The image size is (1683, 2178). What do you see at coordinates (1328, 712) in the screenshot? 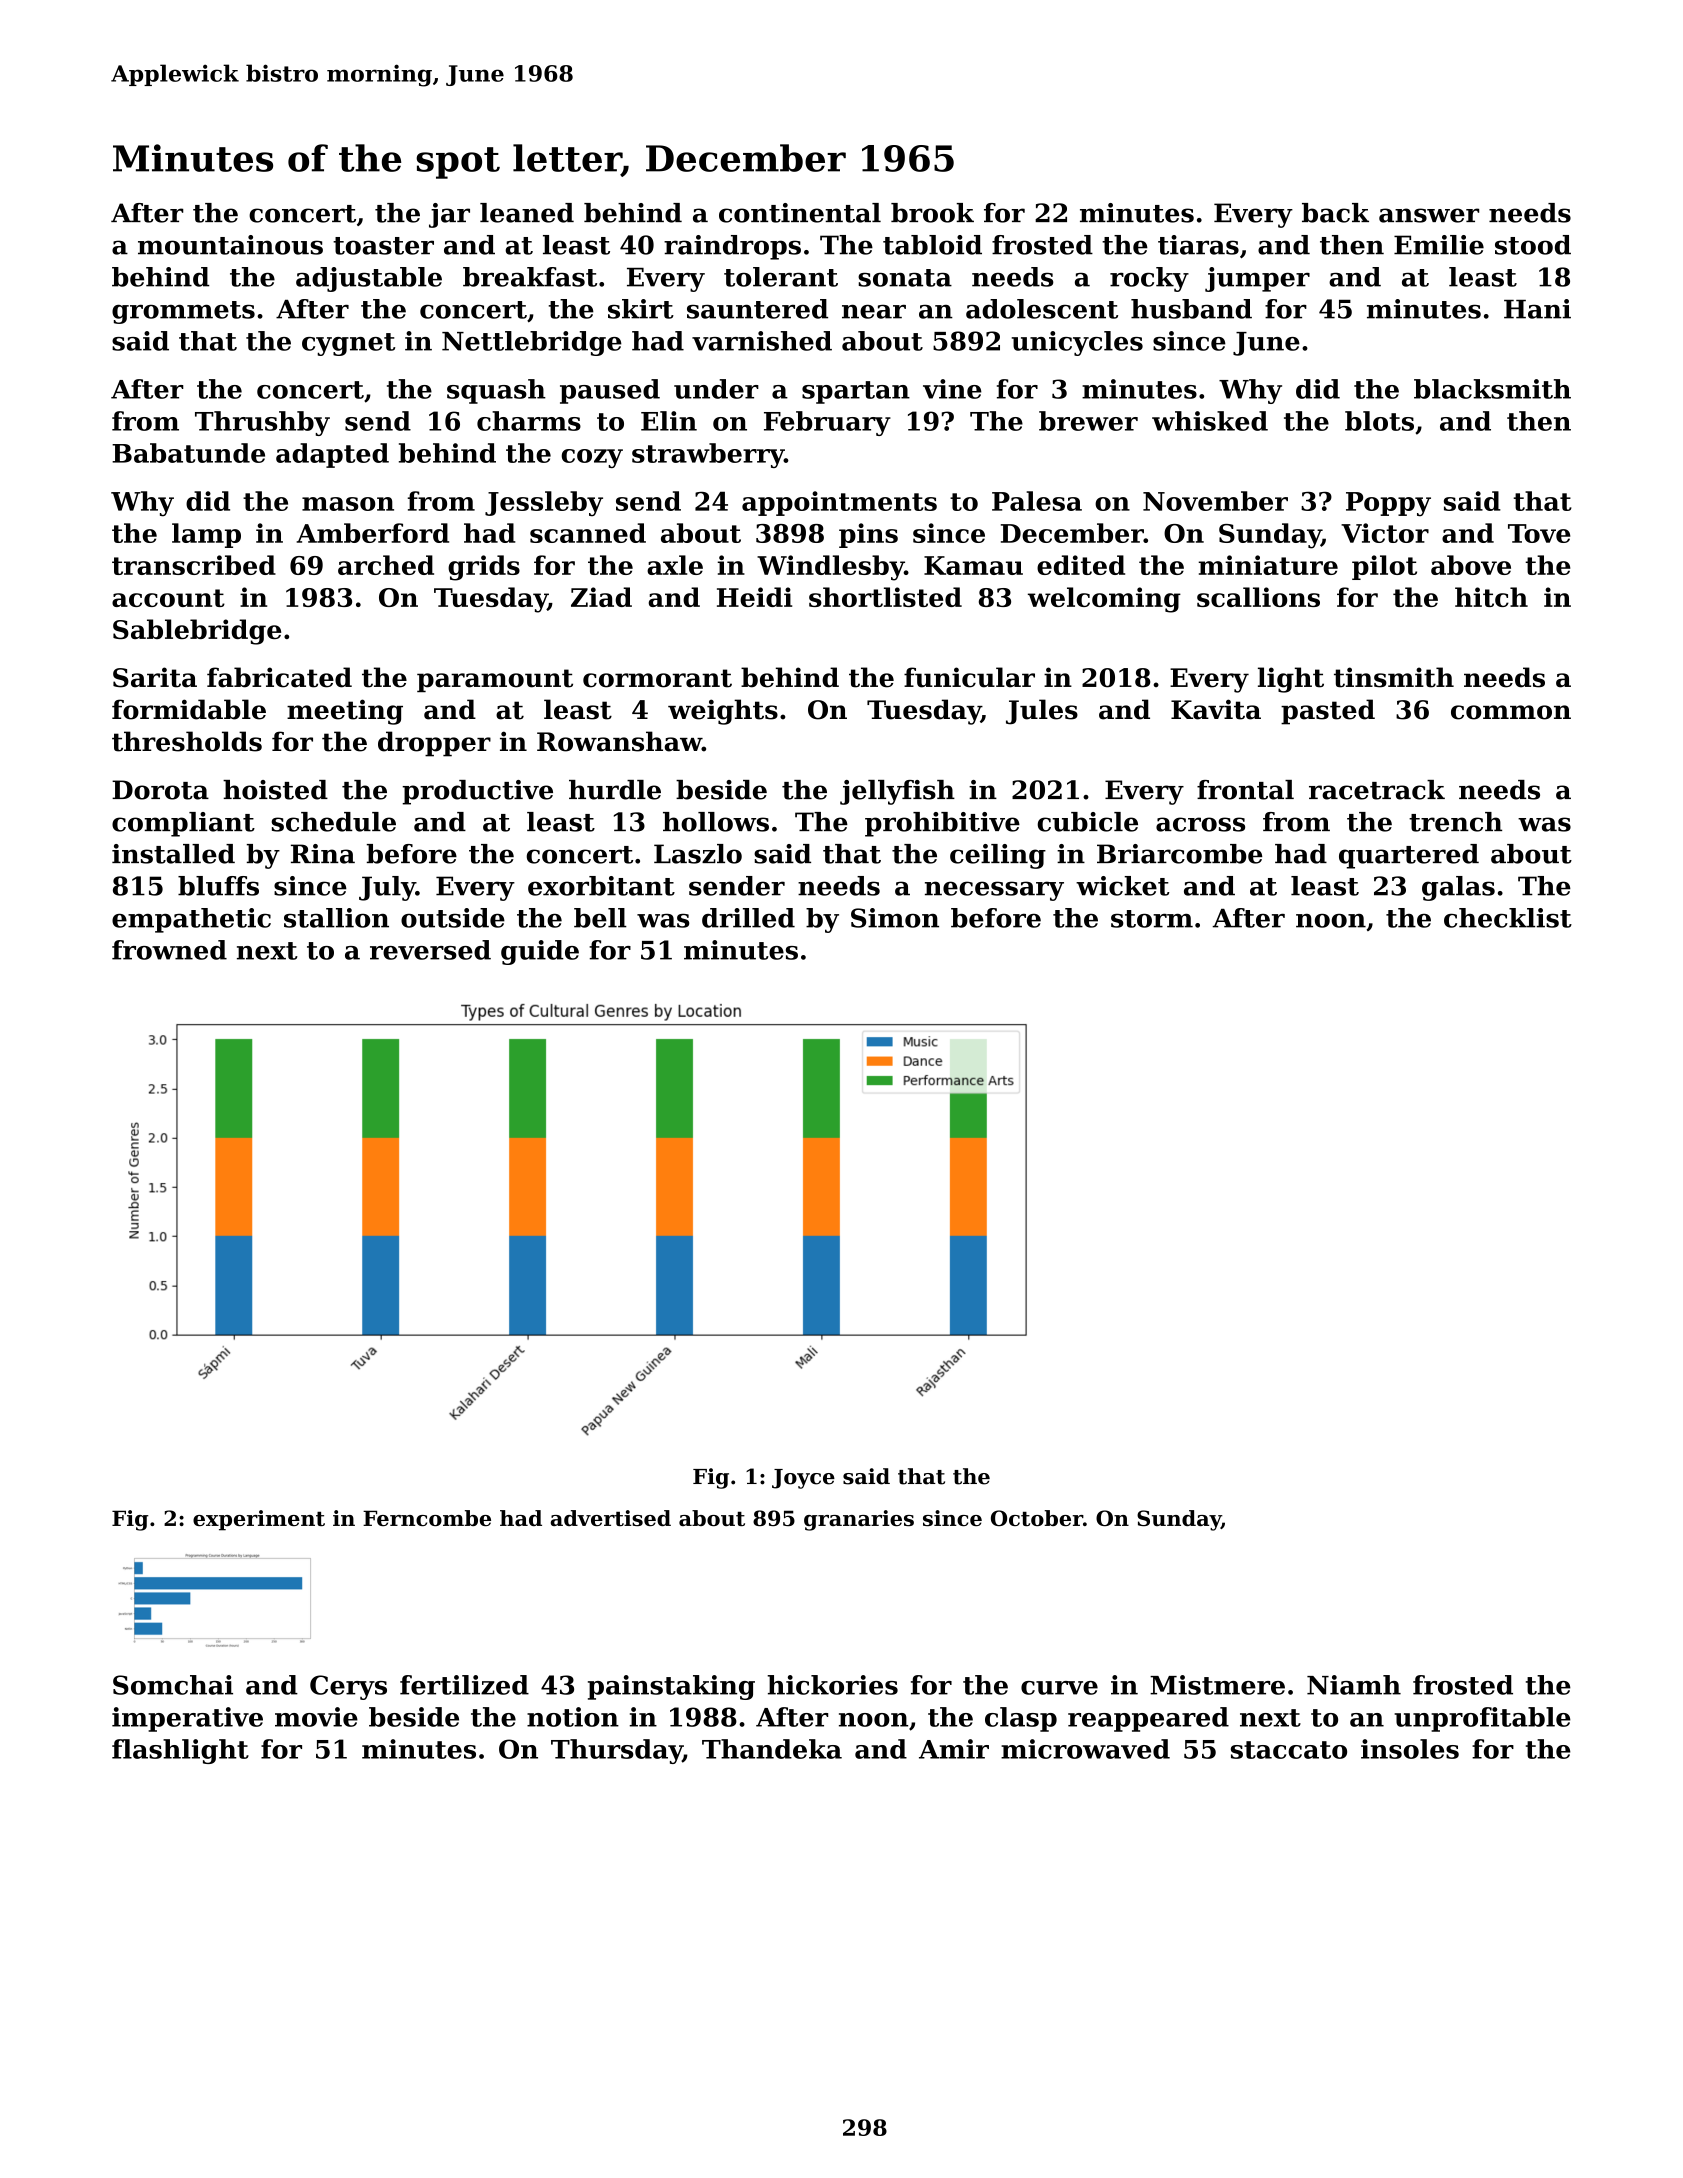
I see `pasted` at bounding box center [1328, 712].
